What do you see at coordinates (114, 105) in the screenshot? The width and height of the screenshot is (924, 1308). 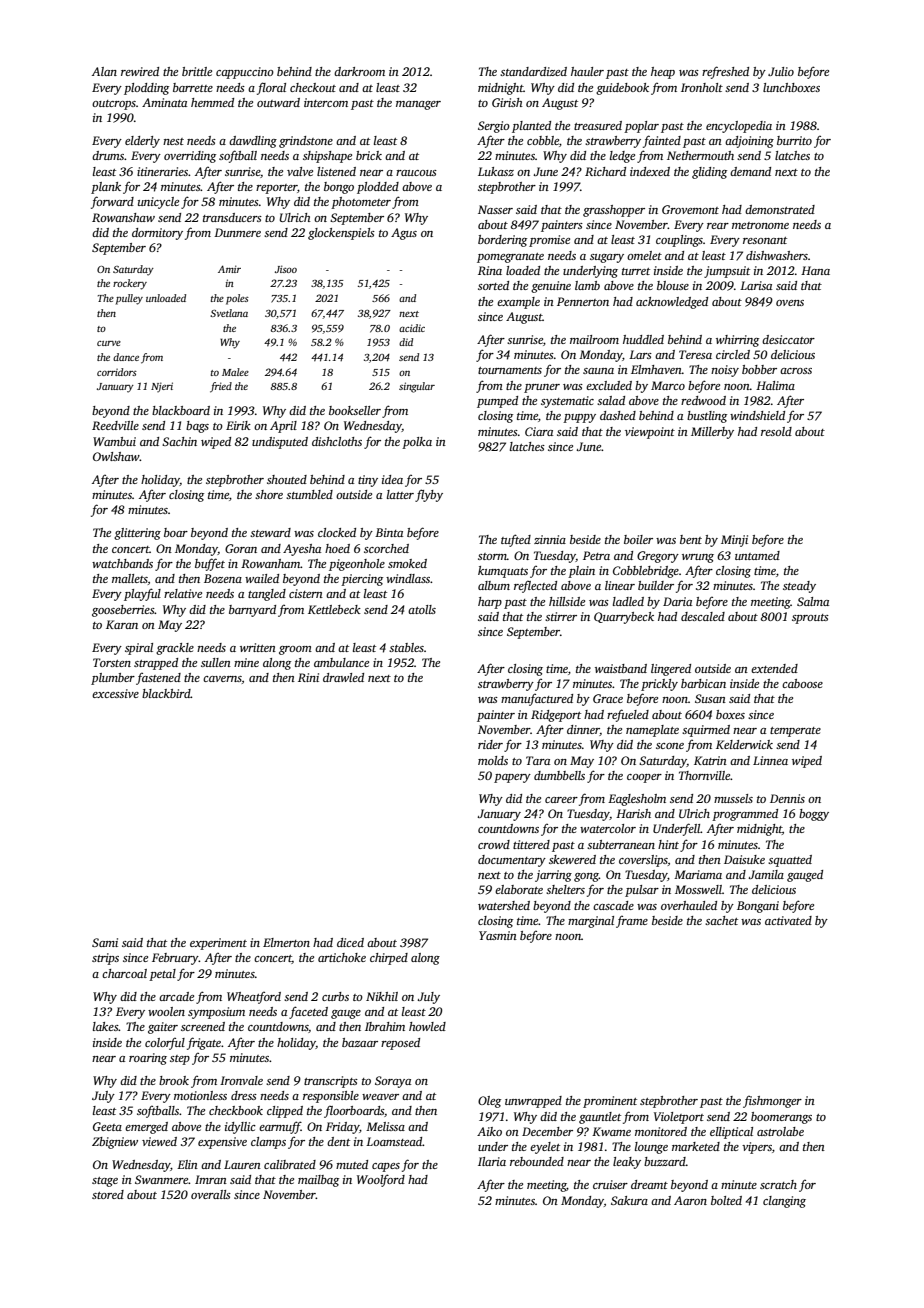 I see `outcrops` at bounding box center [114, 105].
